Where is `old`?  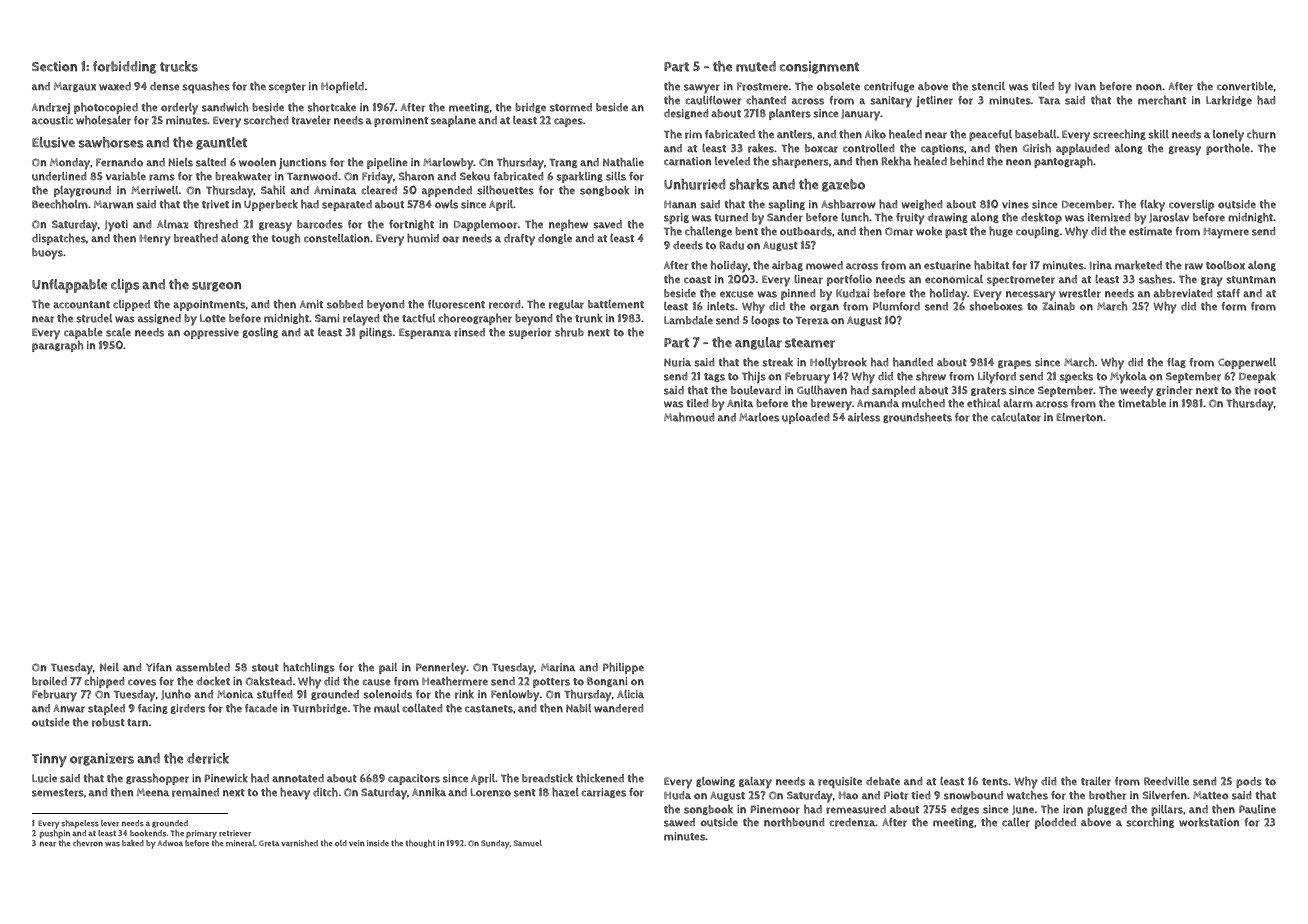
old is located at coordinates (341, 843).
